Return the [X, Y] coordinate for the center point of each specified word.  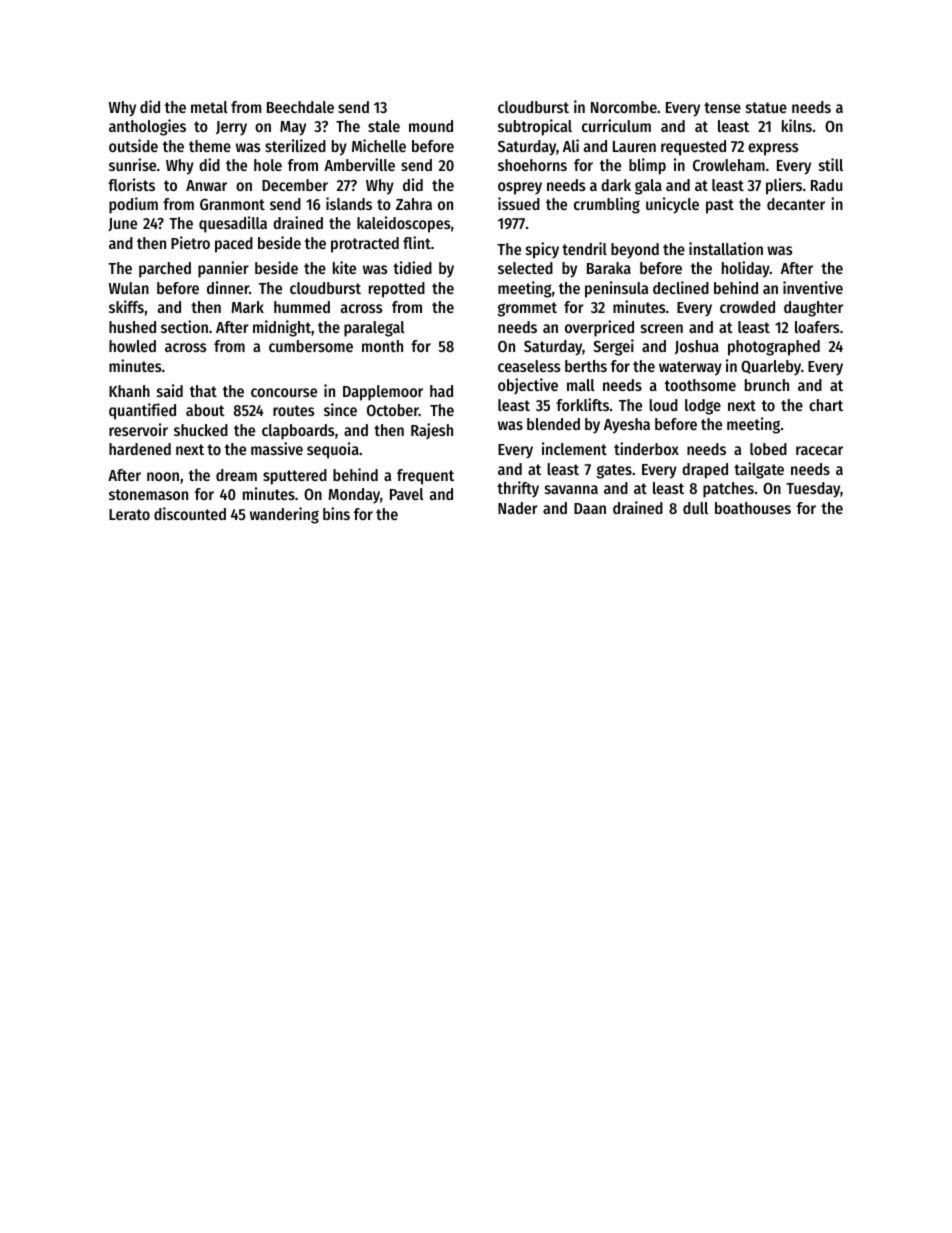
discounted [190, 513]
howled [132, 346]
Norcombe [624, 107]
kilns [797, 125]
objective [528, 386]
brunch [767, 385]
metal [209, 107]
